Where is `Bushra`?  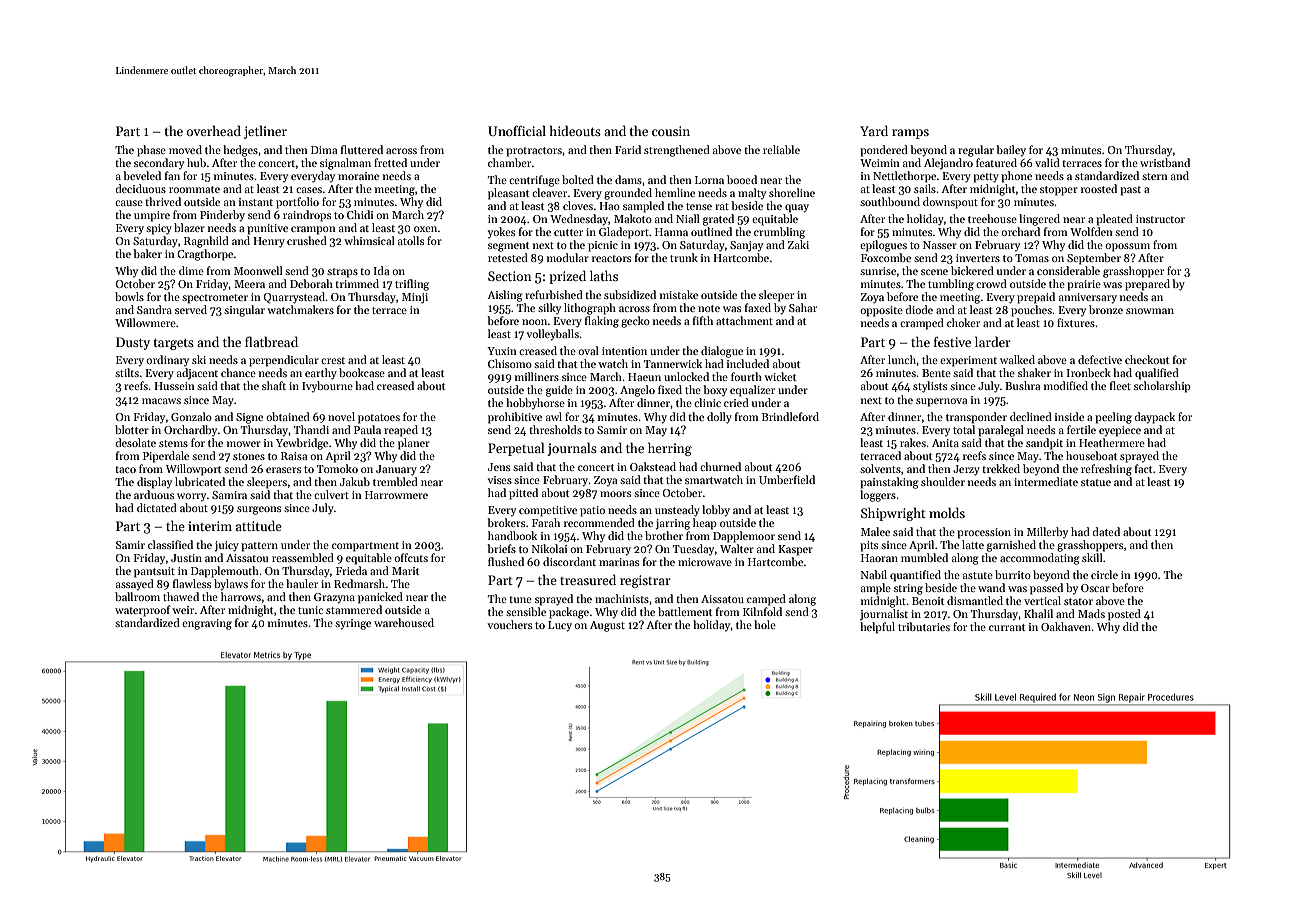
Bushra is located at coordinates (1022, 385).
